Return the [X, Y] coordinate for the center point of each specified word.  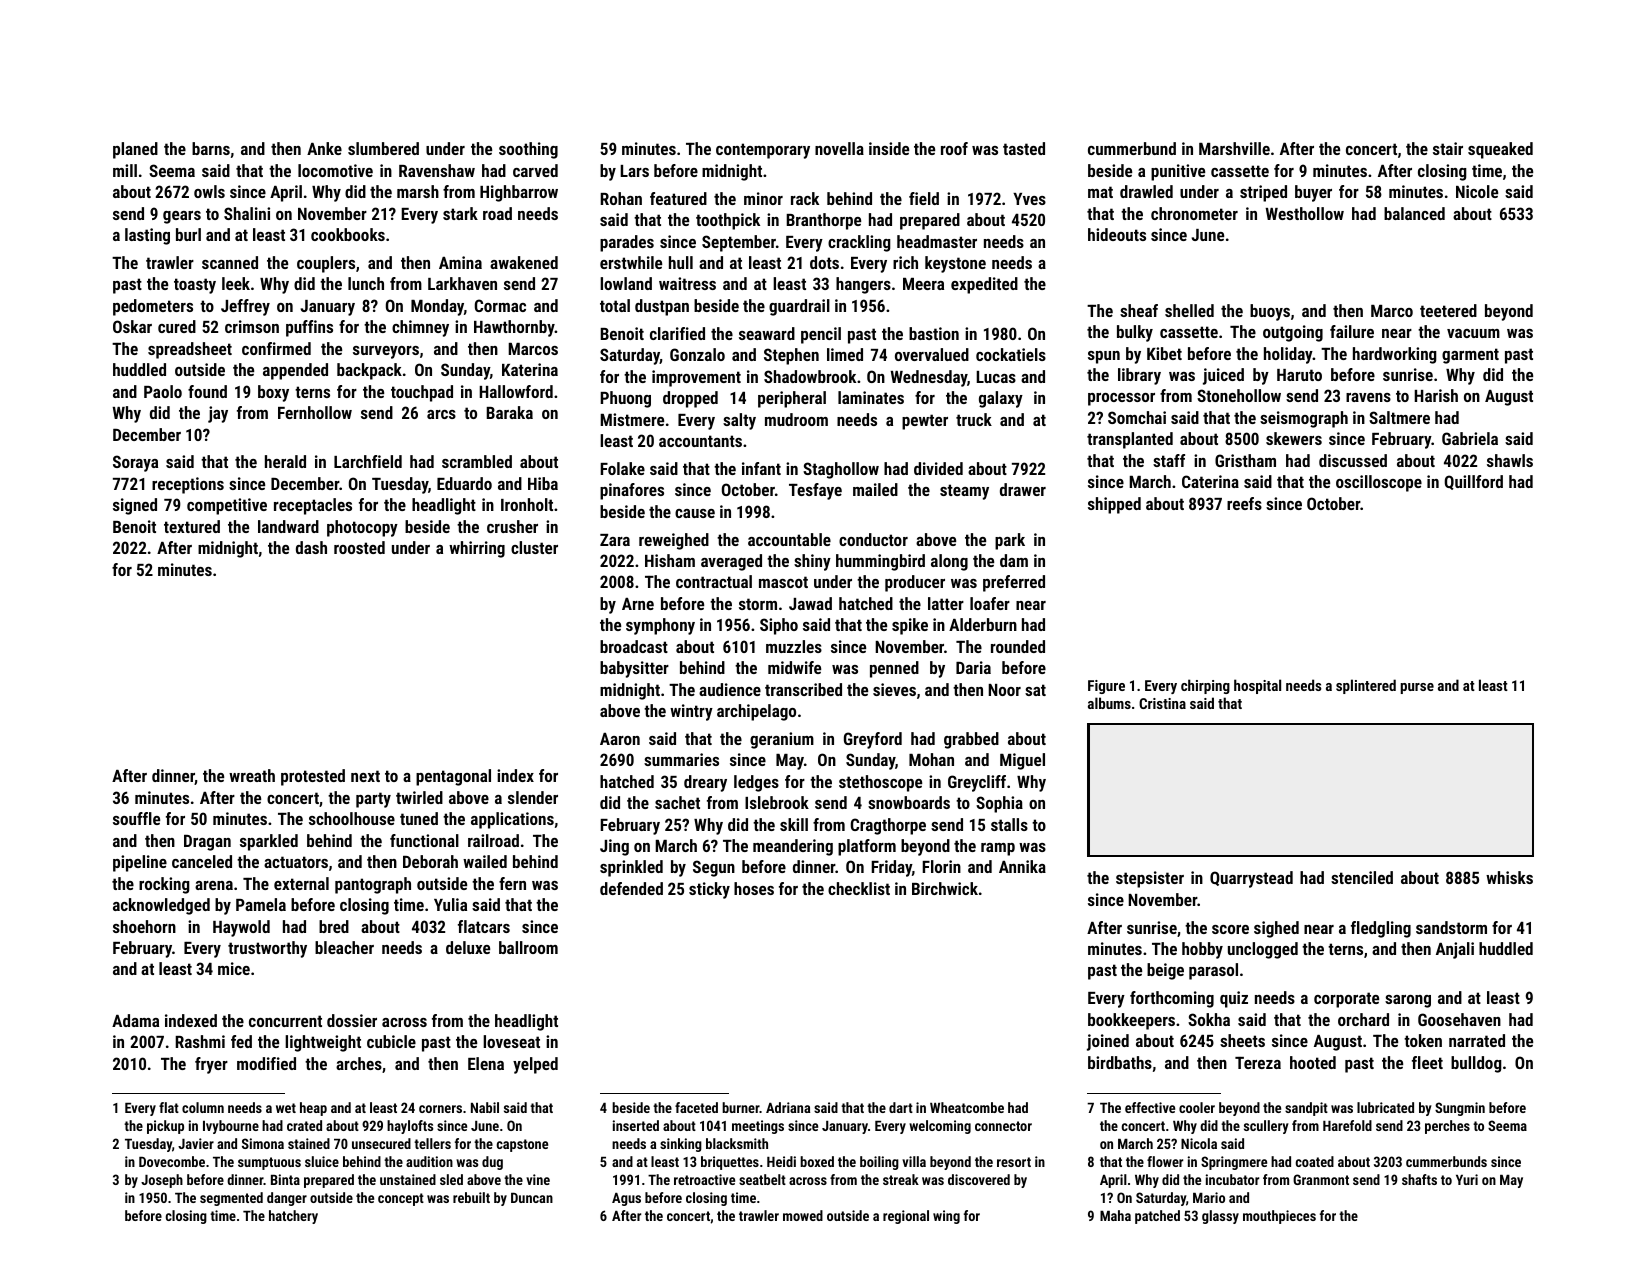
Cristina [1162, 703]
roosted [359, 547]
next [365, 776]
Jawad [810, 603]
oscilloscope [1379, 483]
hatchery [293, 1217]
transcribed [803, 689]
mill [125, 170]
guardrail [799, 307]
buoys [1270, 312]
